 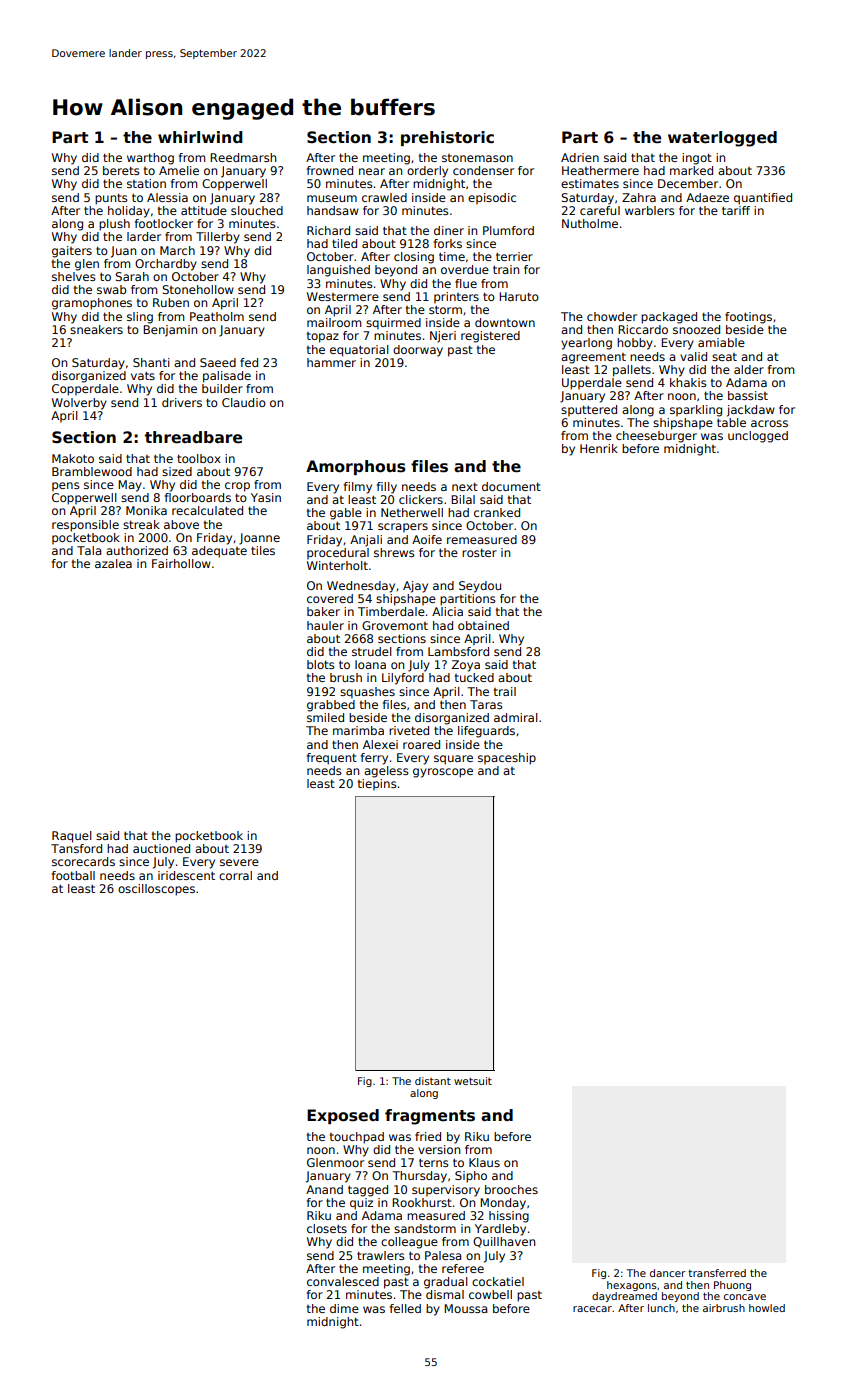 What do you see at coordinates (486, 732) in the screenshot?
I see `lifeguards` at bounding box center [486, 732].
